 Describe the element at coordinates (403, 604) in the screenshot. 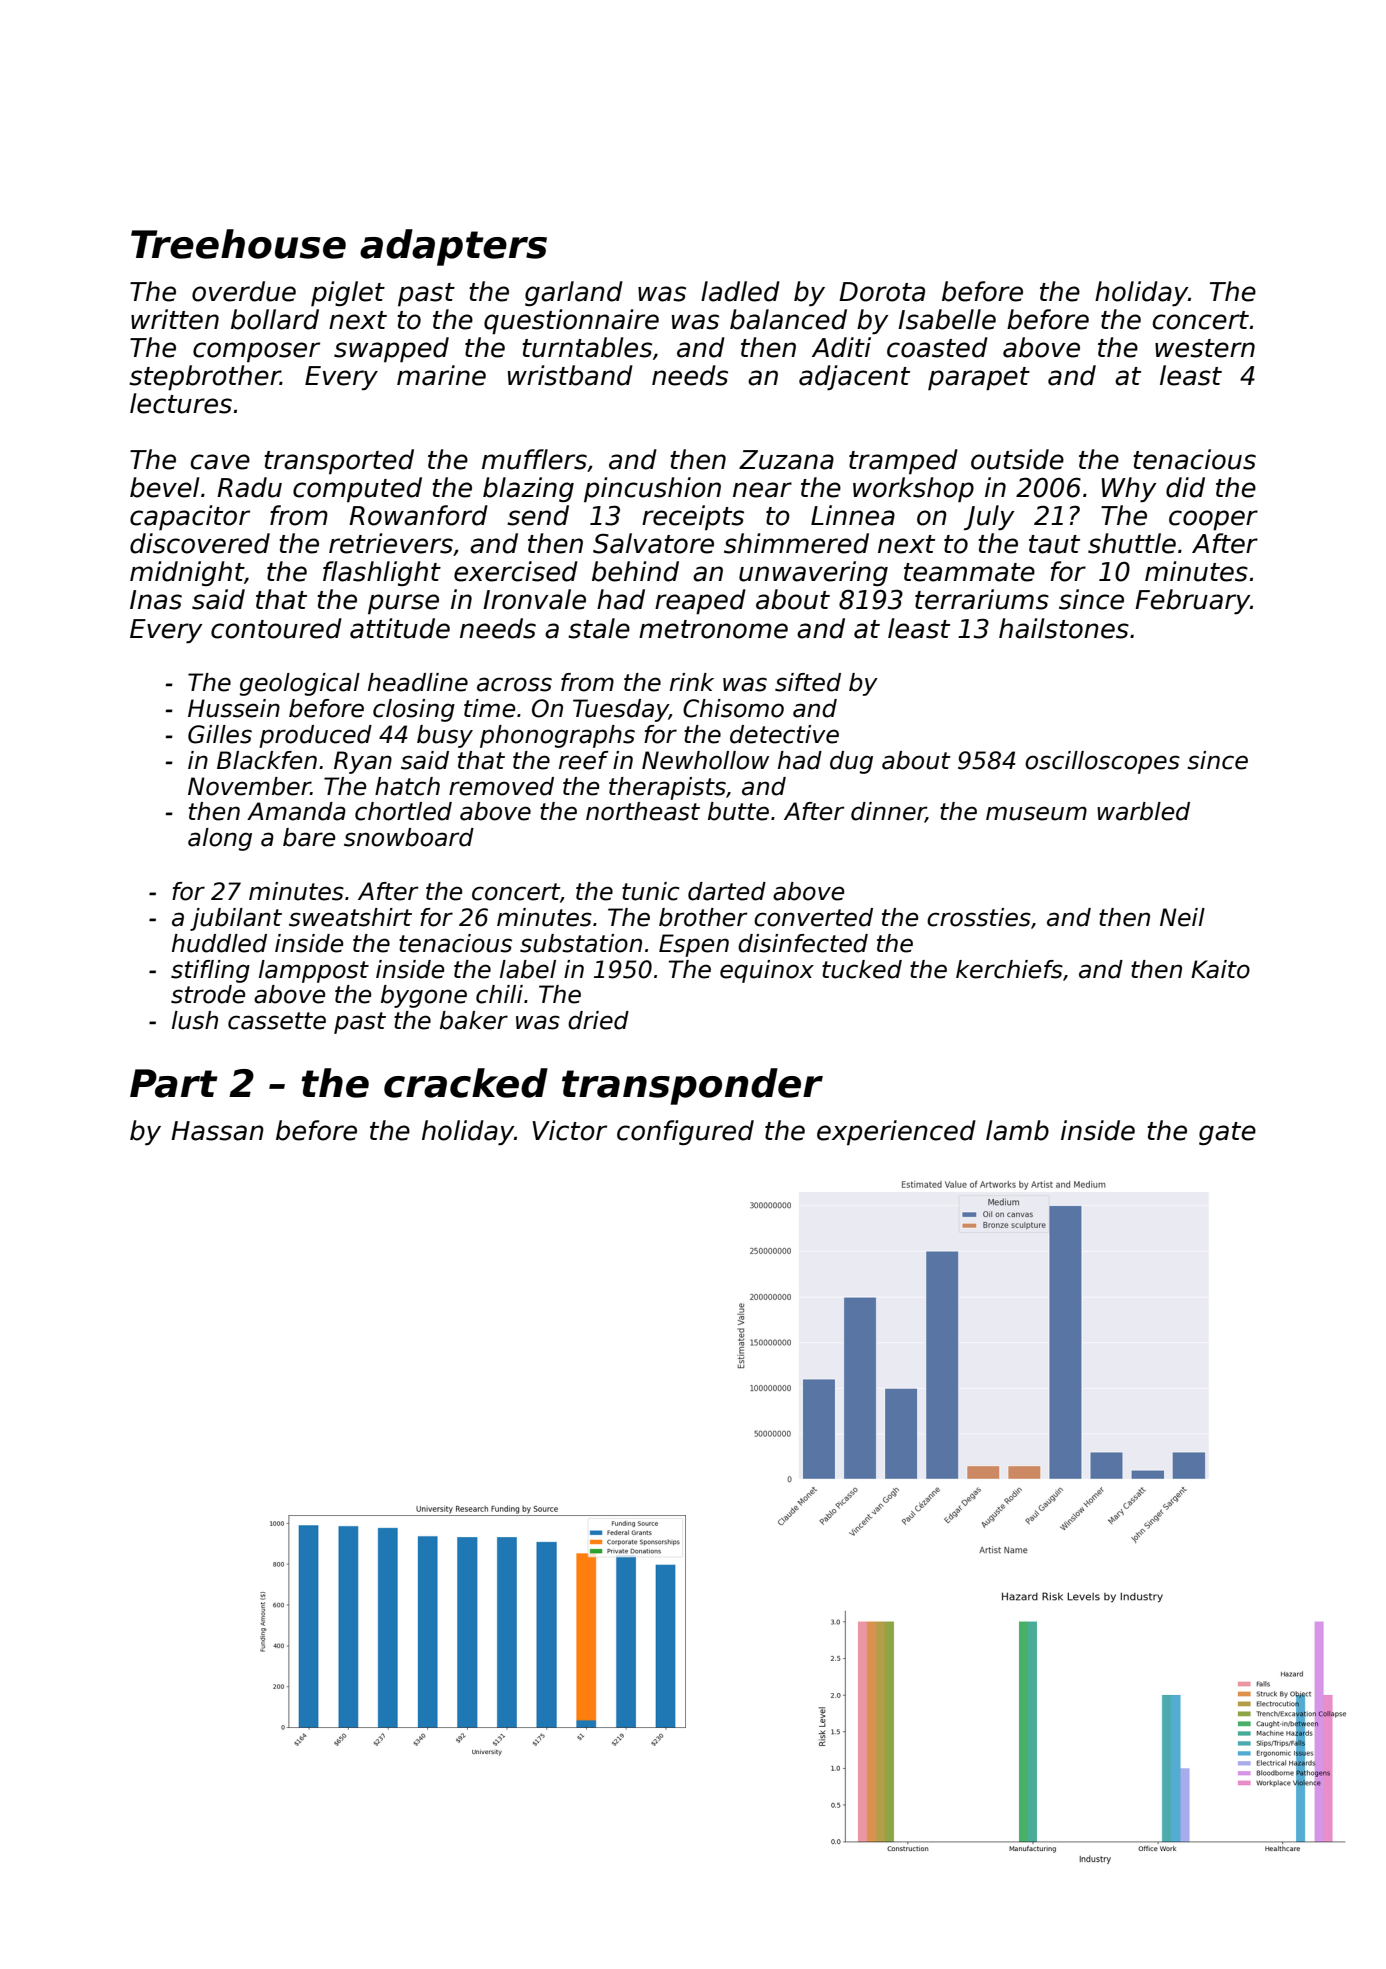

I see `purse` at that location.
